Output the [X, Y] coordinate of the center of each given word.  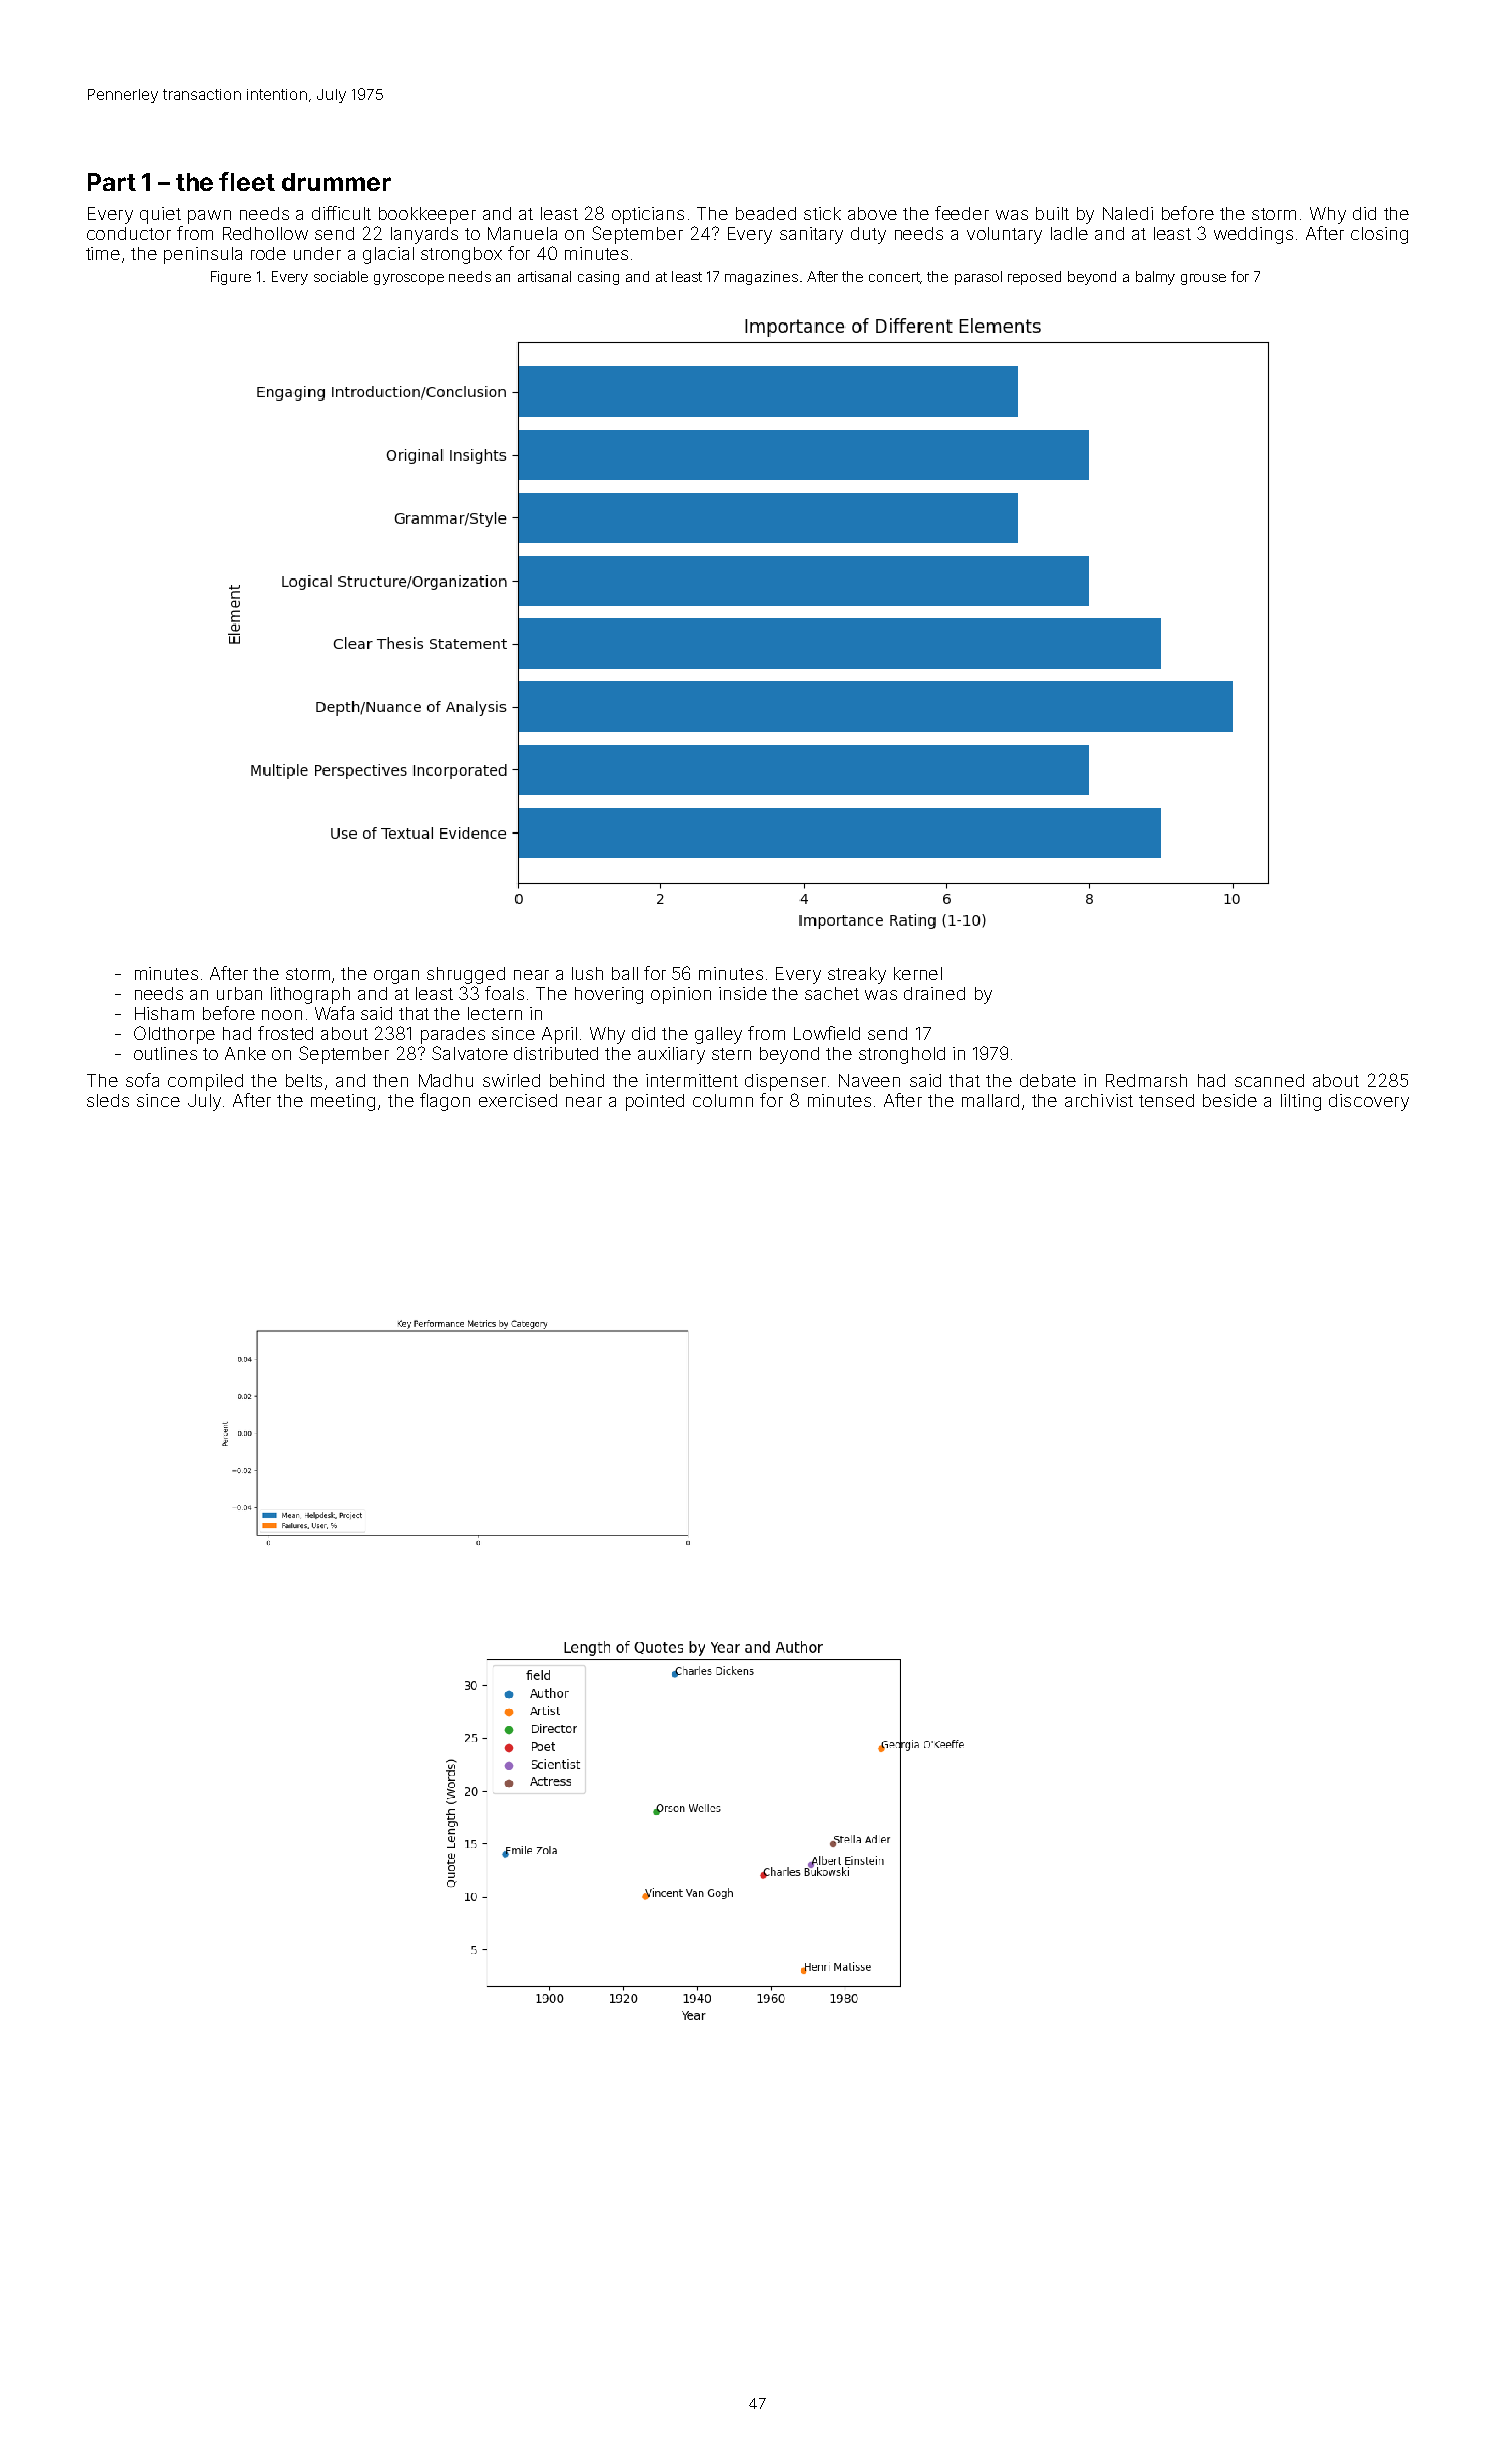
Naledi [1128, 213]
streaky [857, 975]
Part [112, 182]
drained [934, 993]
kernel [918, 973]
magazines [761, 278]
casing [598, 278]
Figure [231, 278]
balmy [1155, 278]
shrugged [466, 975]
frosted [285, 1033]
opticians [648, 215]
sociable [341, 276]
